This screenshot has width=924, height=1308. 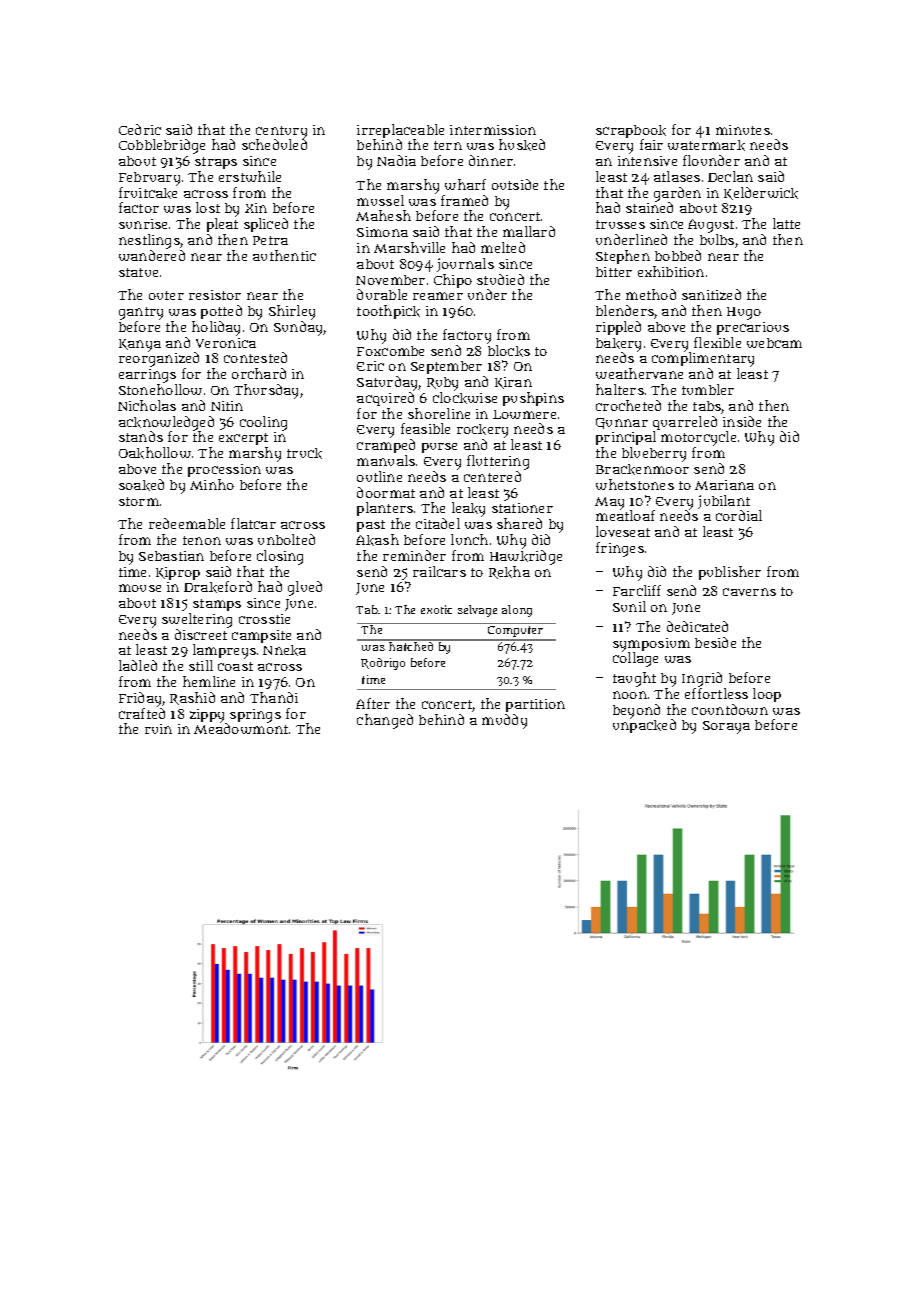 What do you see at coordinates (724, 485) in the screenshot?
I see `Mariana` at bounding box center [724, 485].
